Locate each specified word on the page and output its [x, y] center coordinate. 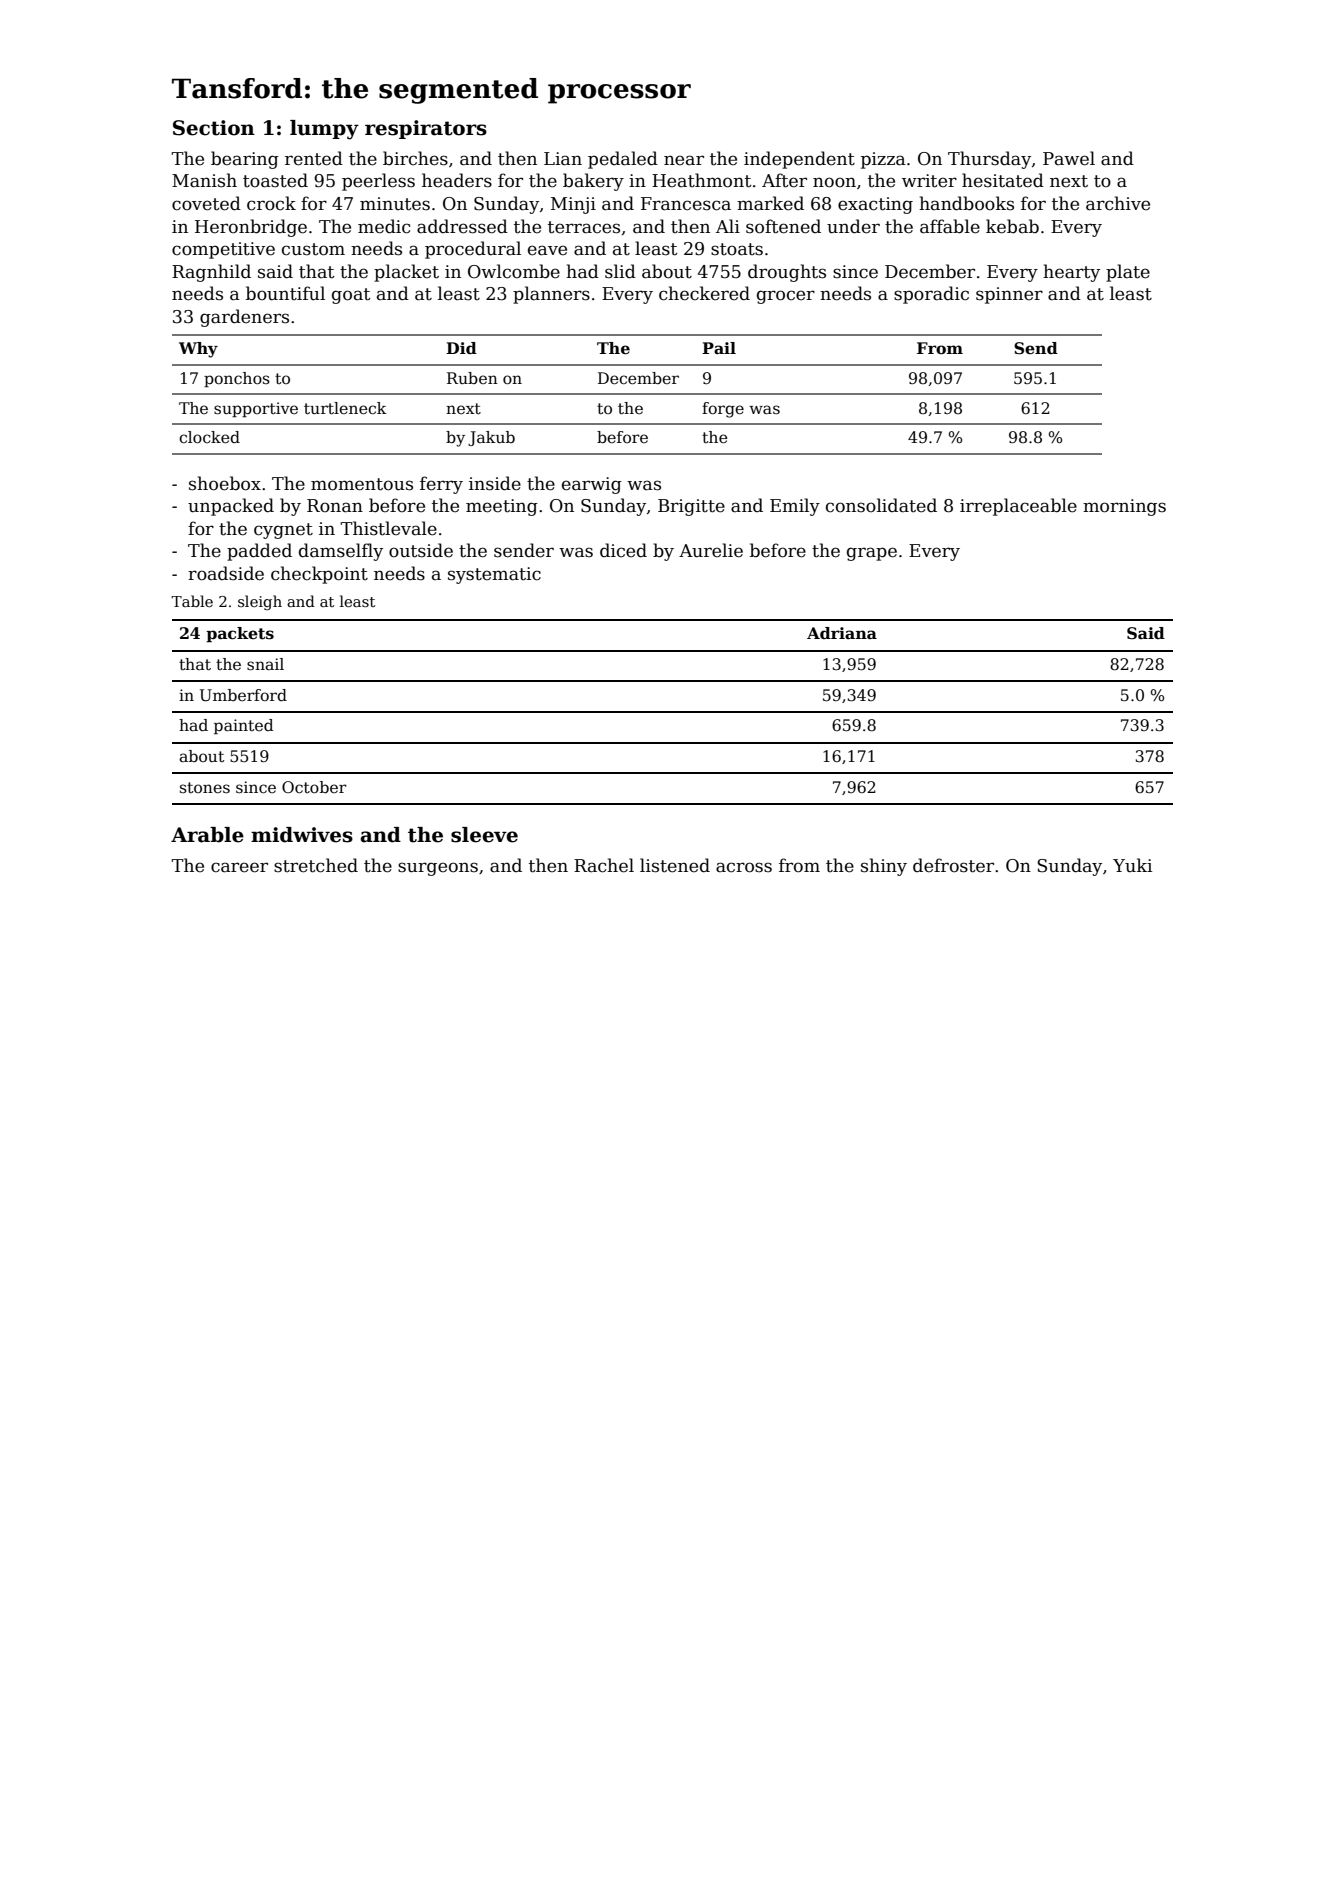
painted [244, 726]
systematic [494, 575]
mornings [1124, 507]
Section [214, 128]
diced [623, 550]
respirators [426, 129]
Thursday [989, 160]
